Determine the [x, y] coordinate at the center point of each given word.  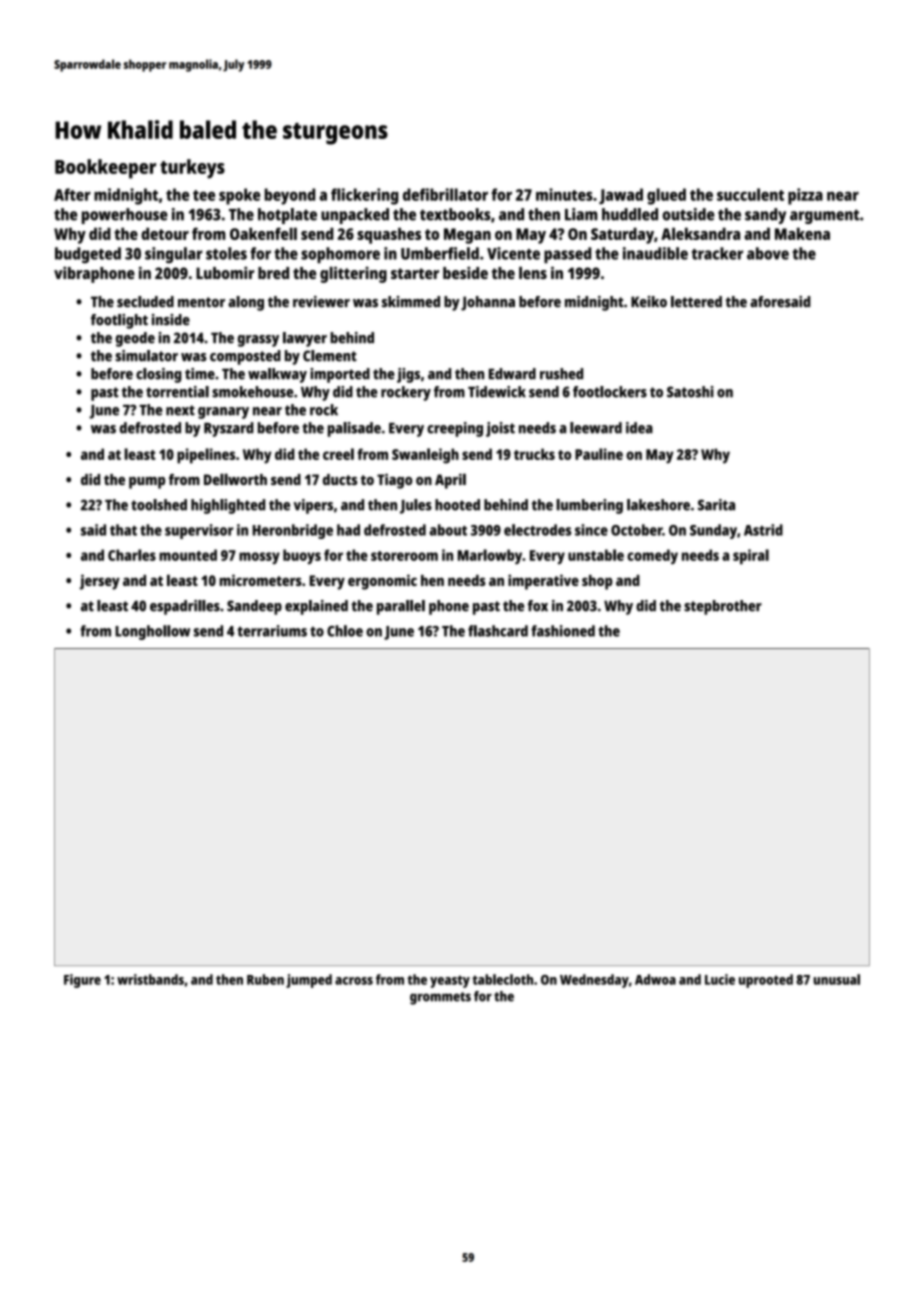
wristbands [150, 979]
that [123, 530]
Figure [82, 981]
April [450, 481]
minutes [564, 194]
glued [666, 196]
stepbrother [723, 607]
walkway [277, 375]
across [354, 981]
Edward [512, 374]
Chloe [345, 631]
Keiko [649, 302]
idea [639, 428]
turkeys [192, 169]
